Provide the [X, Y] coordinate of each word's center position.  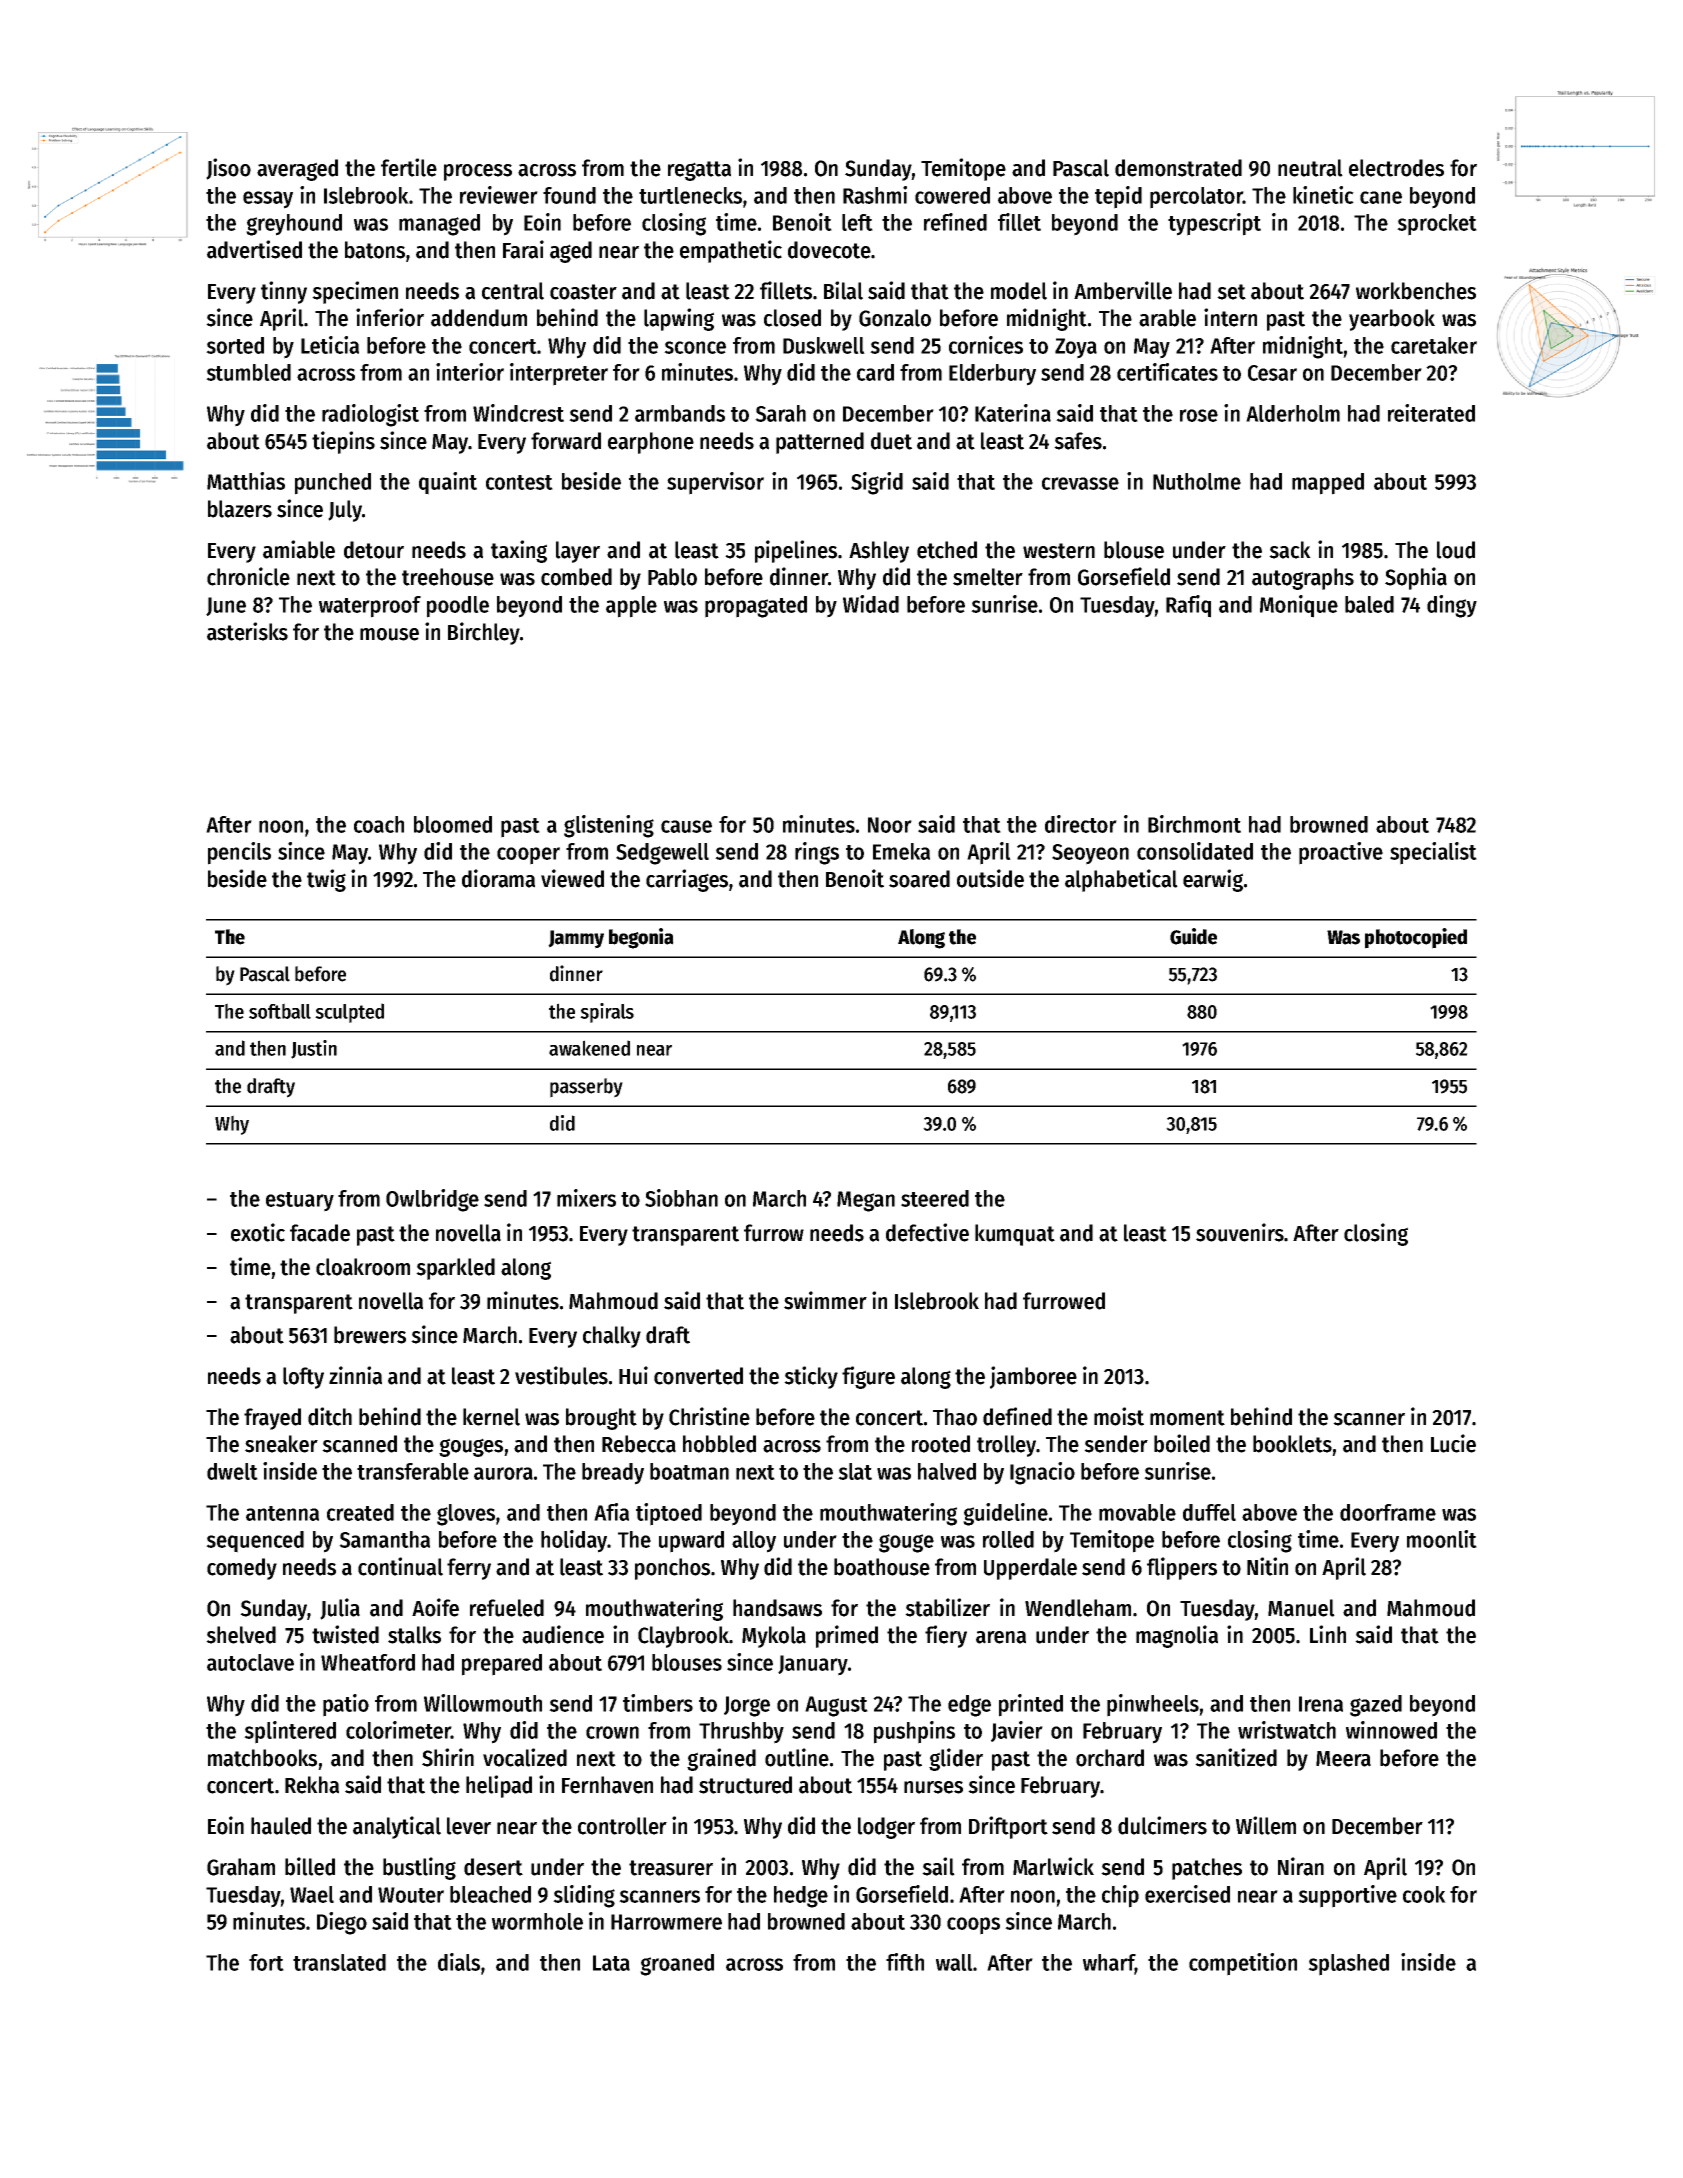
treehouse [448, 577]
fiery [946, 1636]
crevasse [1080, 483]
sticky [811, 1377]
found [569, 195]
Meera [1343, 1759]
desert [493, 1867]
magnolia [1177, 1636]
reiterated [1431, 413]
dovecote [829, 250]
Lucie [1453, 1443]
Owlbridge [432, 1200]
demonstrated [1178, 168]
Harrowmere [666, 1922]
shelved [241, 1635]
